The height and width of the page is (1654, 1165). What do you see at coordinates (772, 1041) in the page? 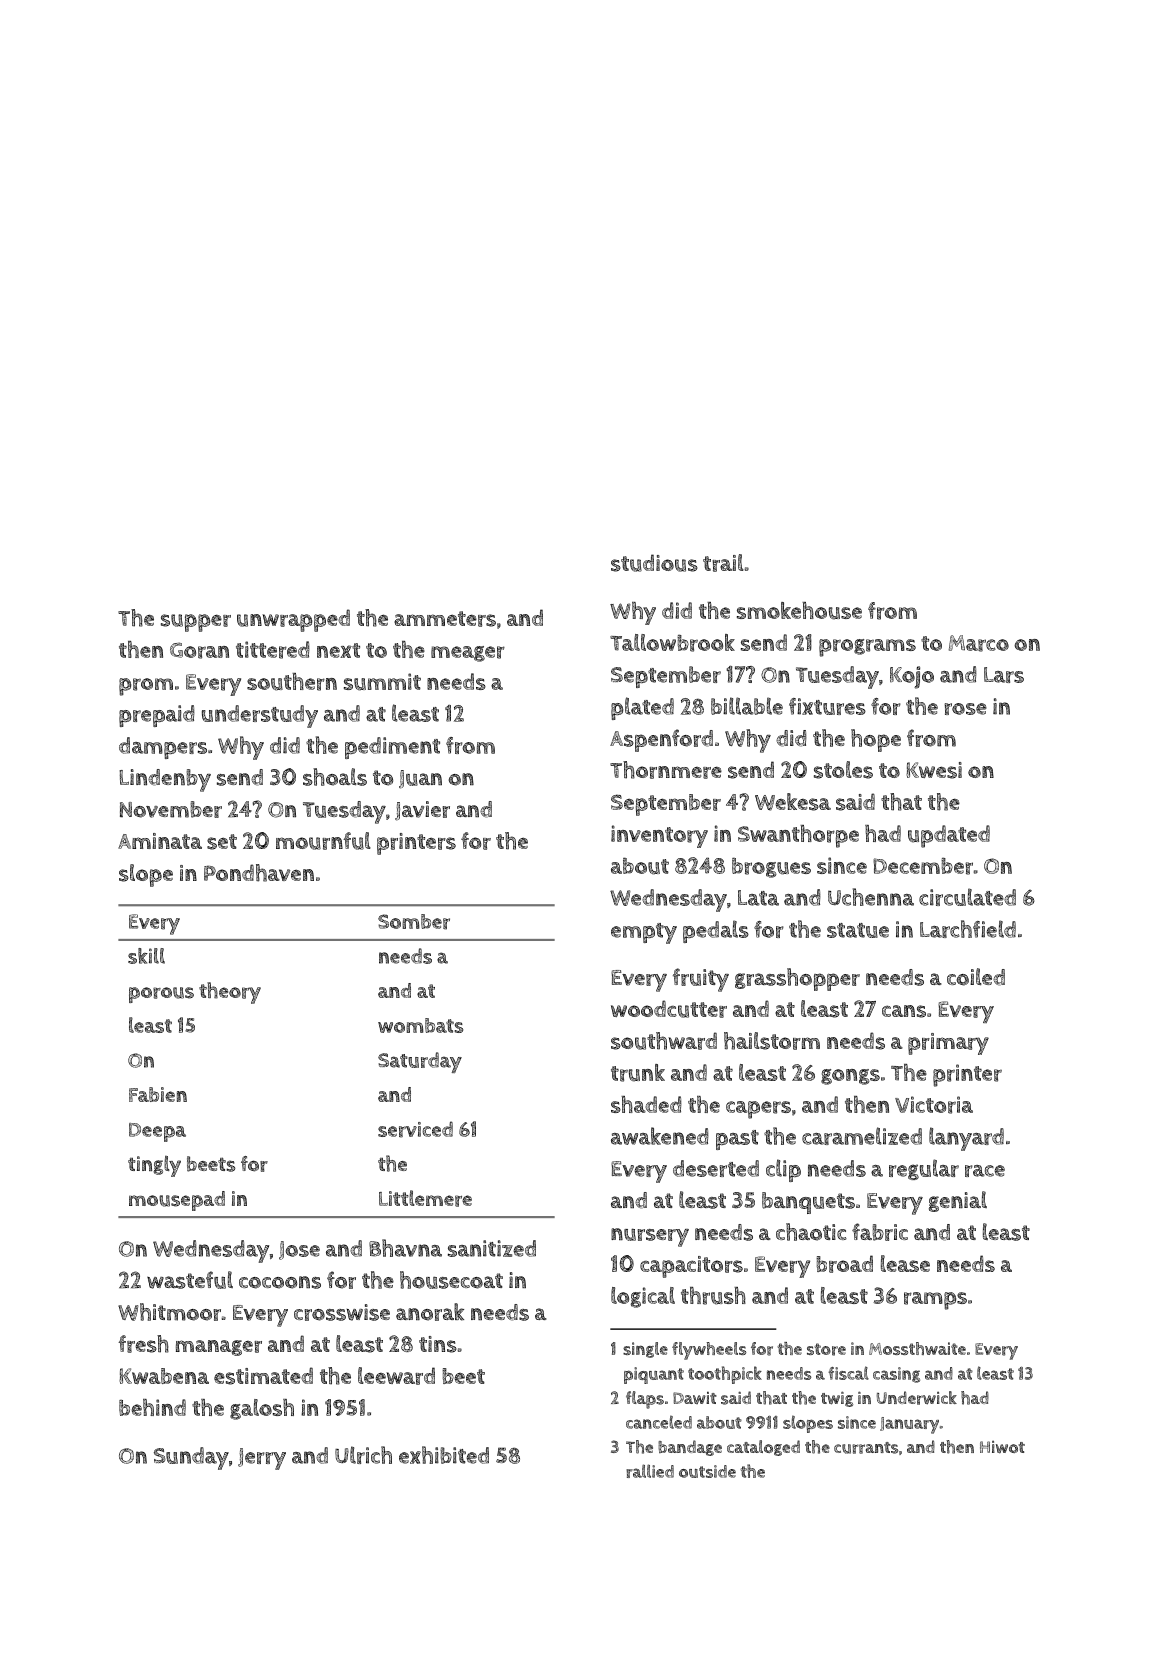
I see `hailstorm` at bounding box center [772, 1041].
